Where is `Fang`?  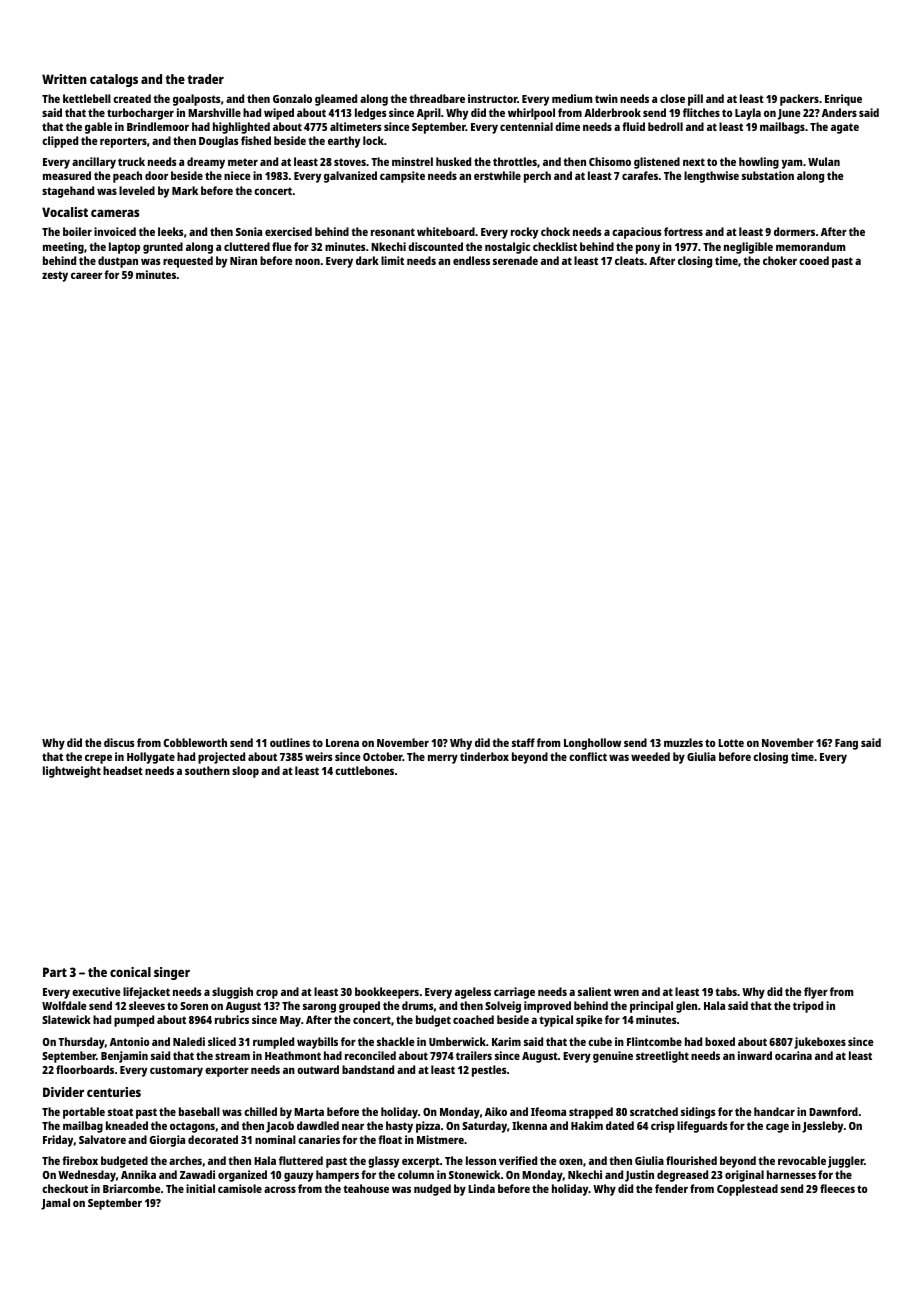
Fang is located at coordinates (846, 744).
